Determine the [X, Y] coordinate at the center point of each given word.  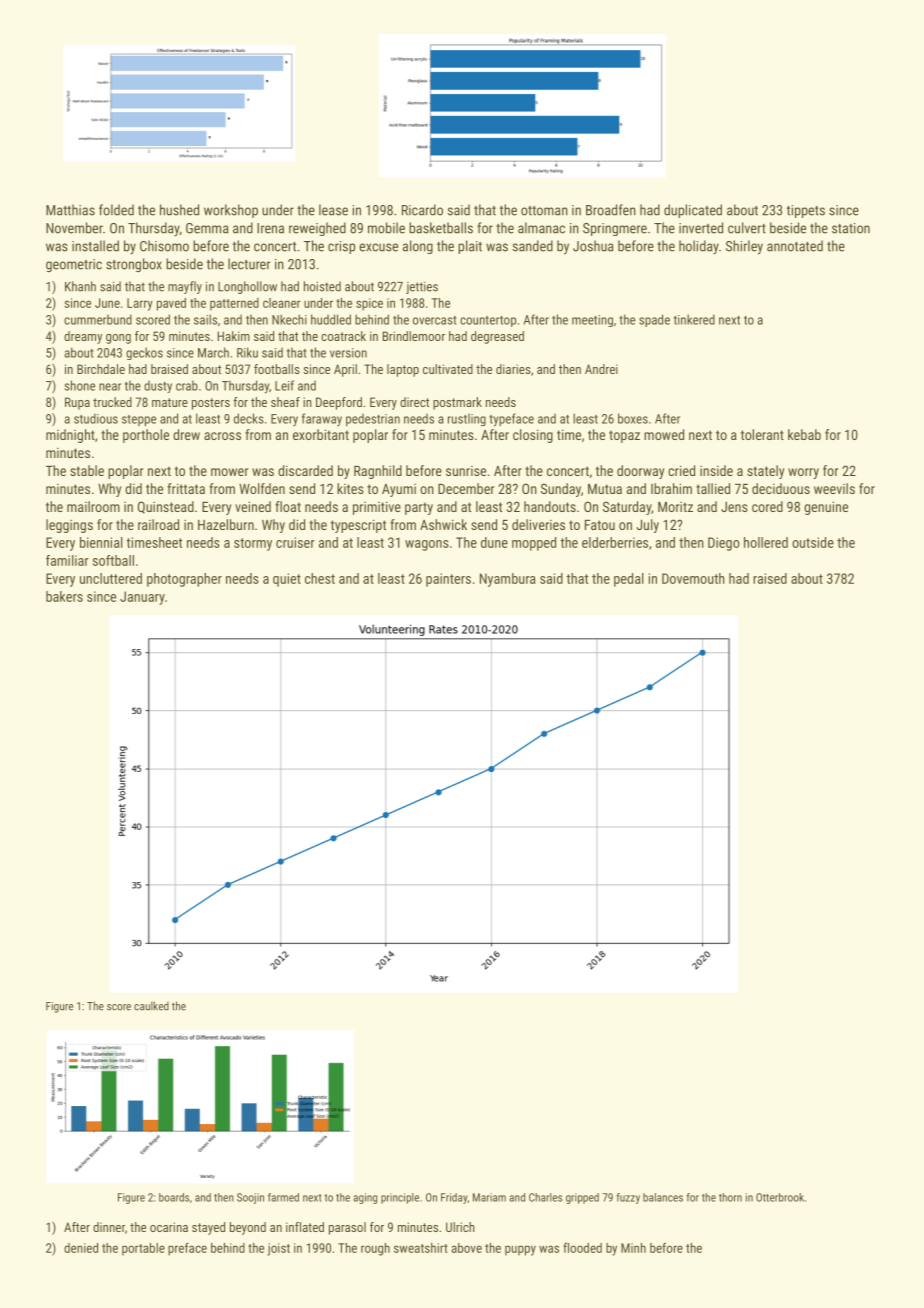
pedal [629, 580]
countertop [488, 321]
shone [80, 385]
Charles [545, 1197]
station [851, 228]
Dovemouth [693, 578]
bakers [64, 596]
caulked [151, 1006]
